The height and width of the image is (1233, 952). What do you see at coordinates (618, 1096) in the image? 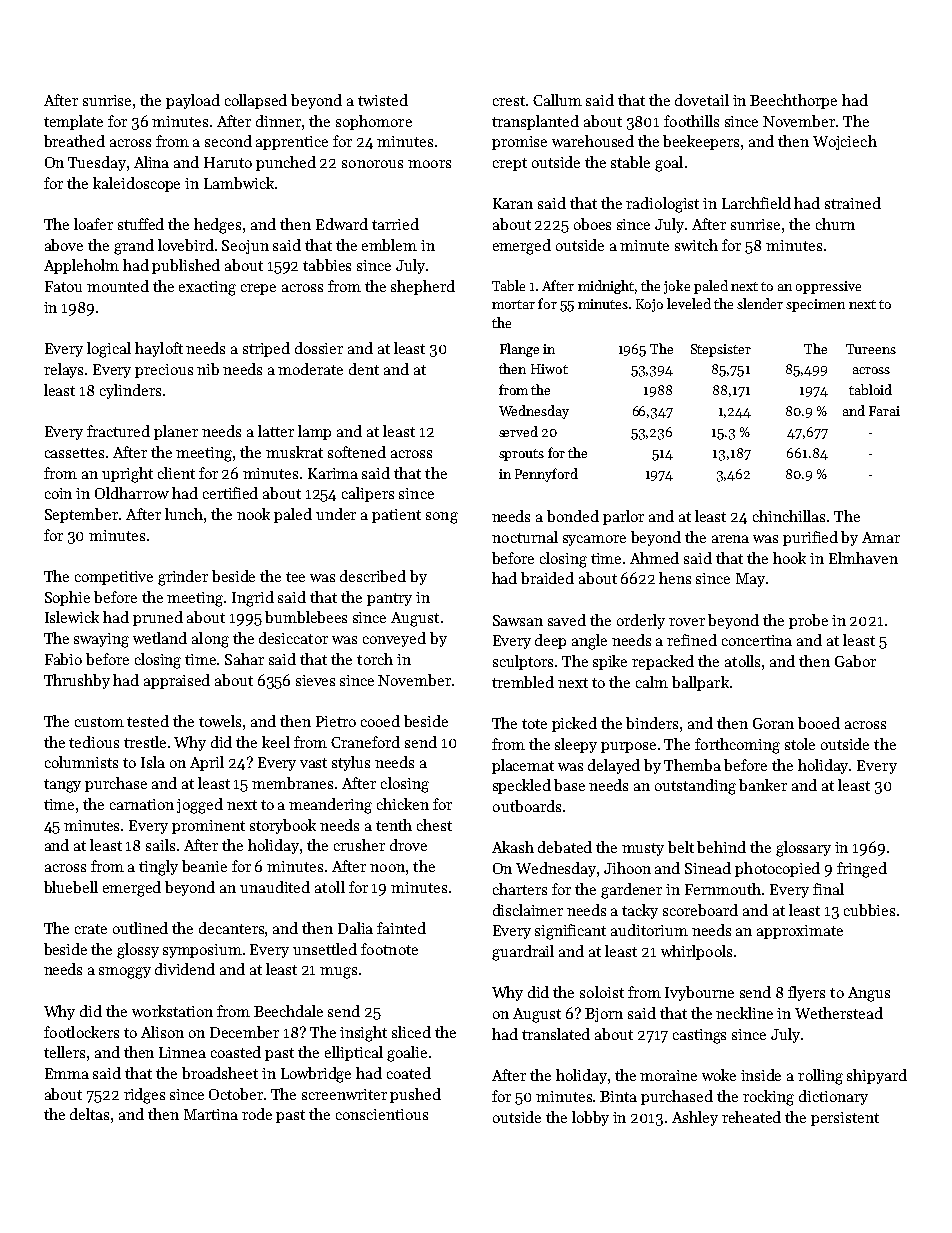
I see `Binta` at bounding box center [618, 1096].
